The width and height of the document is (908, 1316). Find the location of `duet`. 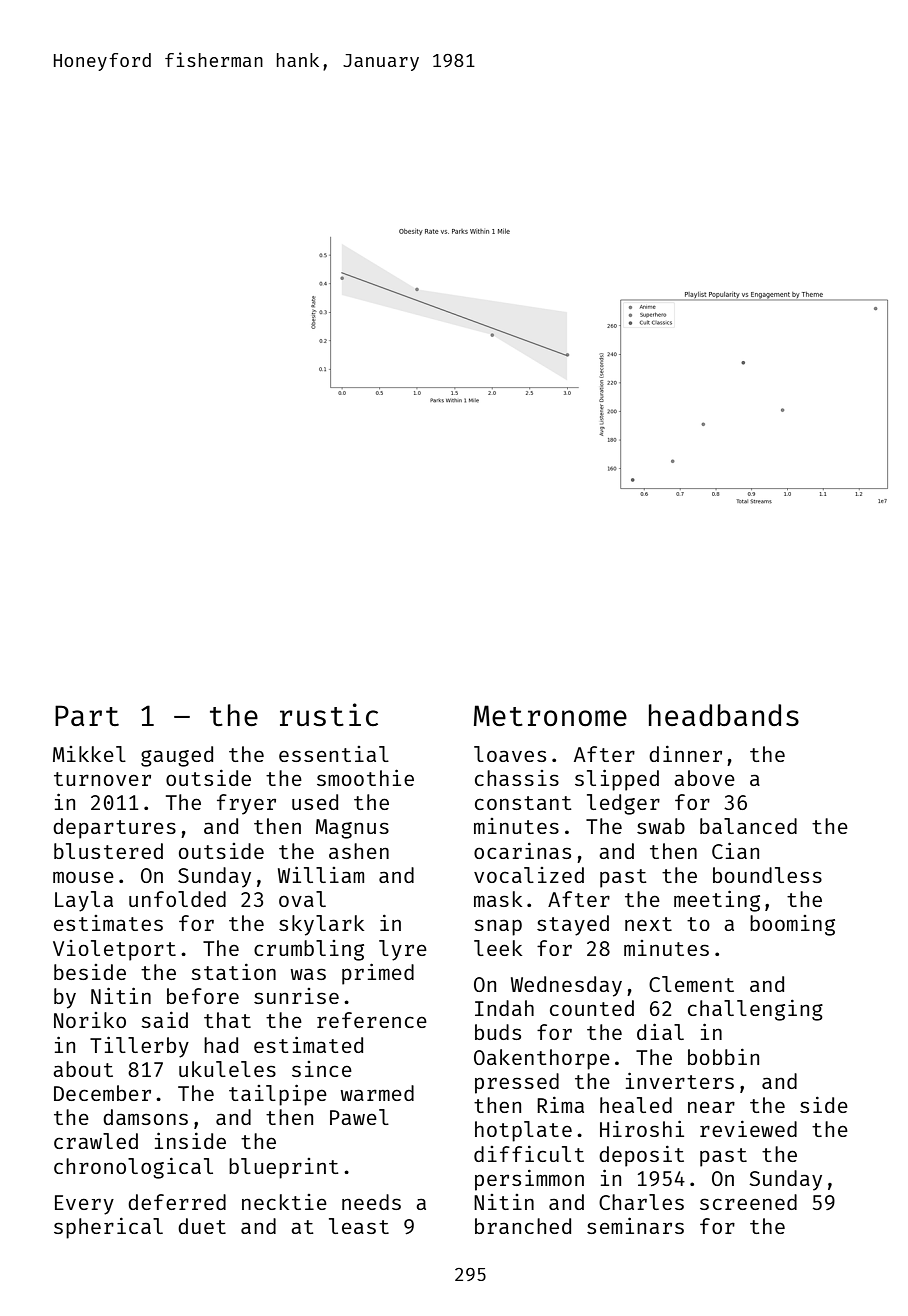

duet is located at coordinates (202, 1226).
